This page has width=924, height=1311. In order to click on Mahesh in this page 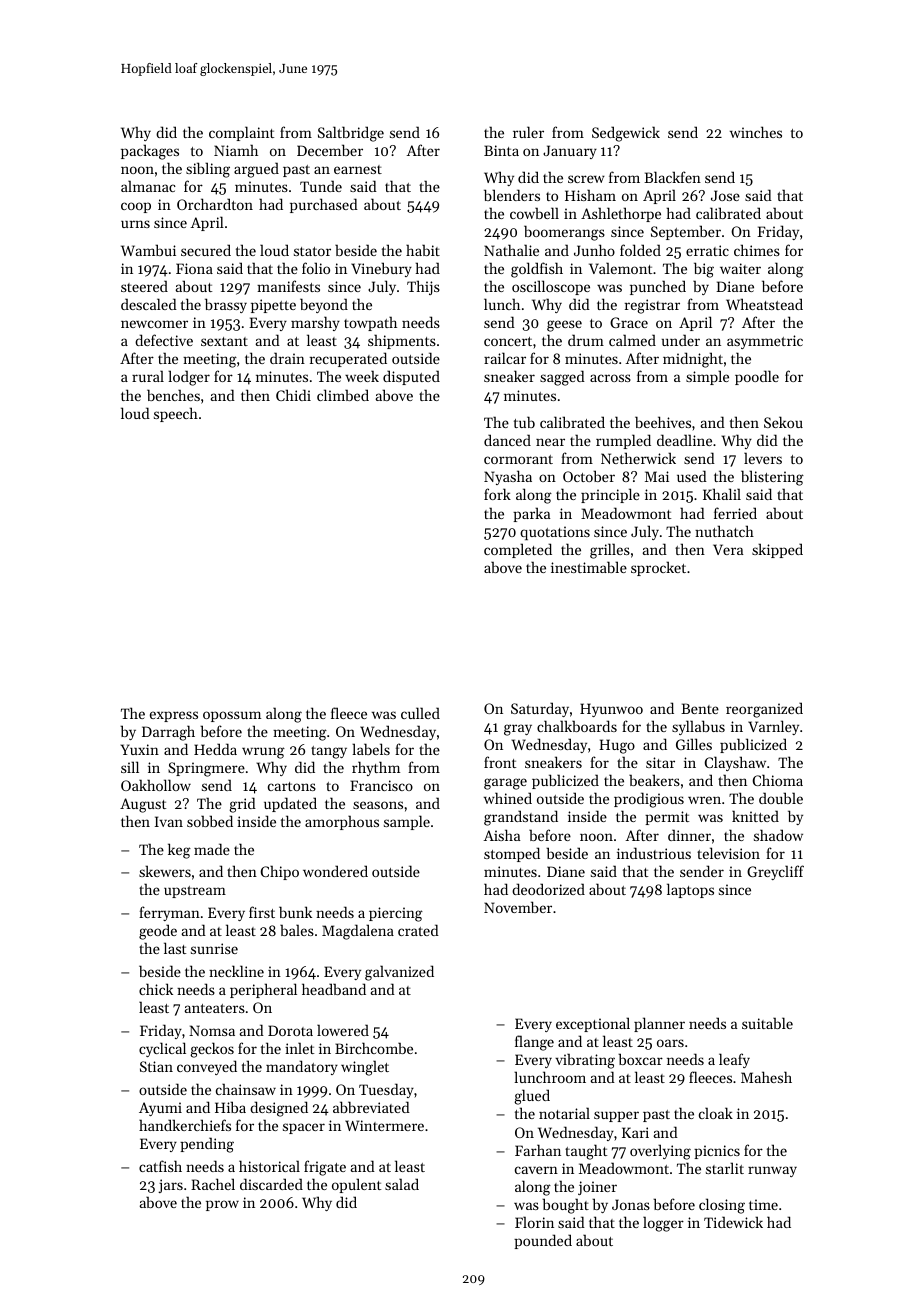, I will do `click(766, 1077)`.
